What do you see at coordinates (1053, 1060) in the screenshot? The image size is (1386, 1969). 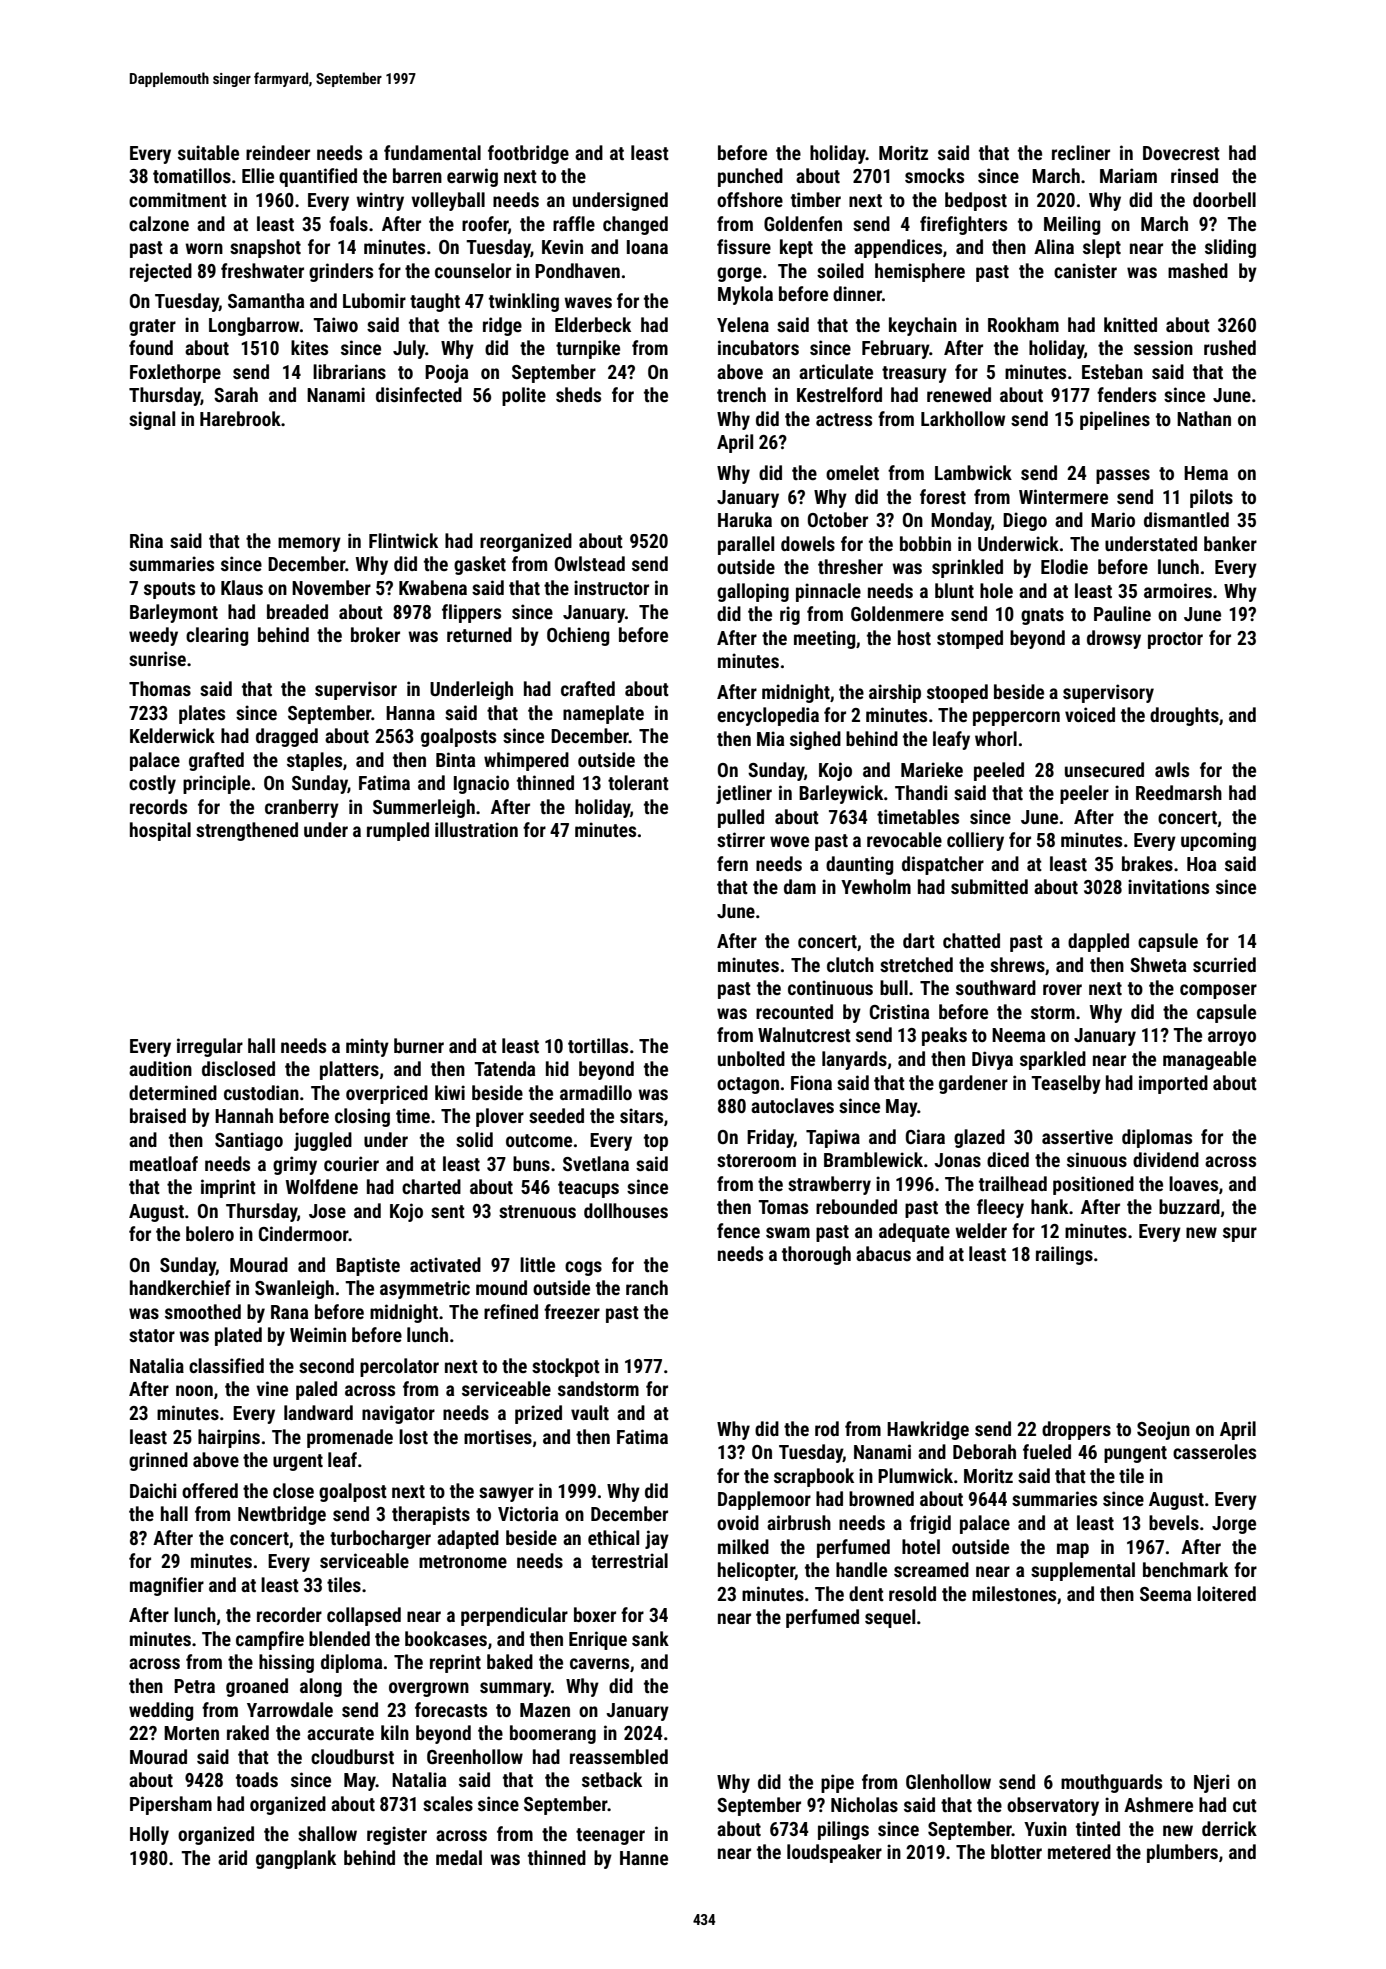 I see `sparkled` at bounding box center [1053, 1060].
